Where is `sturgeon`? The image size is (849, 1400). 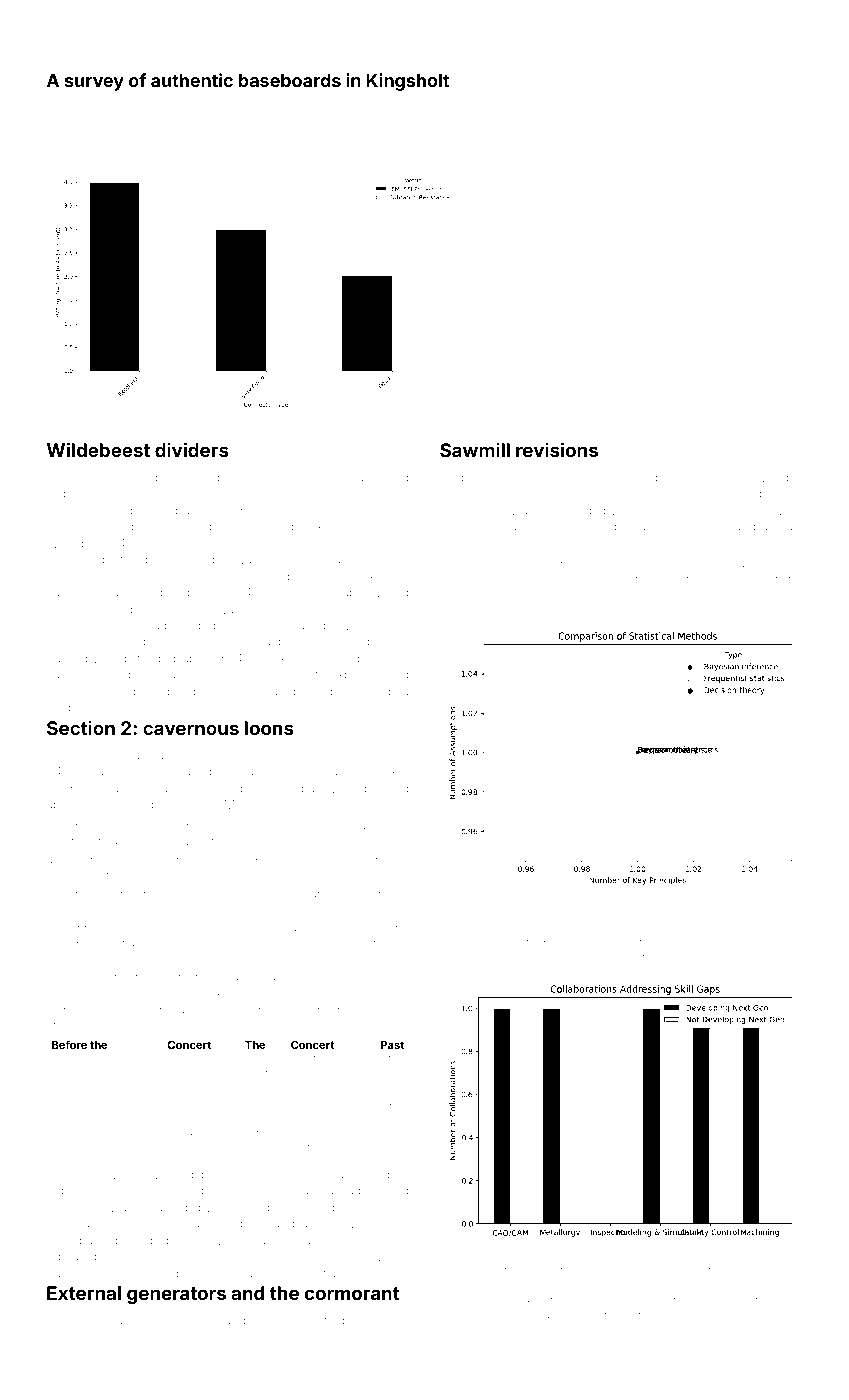
sturgeon is located at coordinates (209, 528).
